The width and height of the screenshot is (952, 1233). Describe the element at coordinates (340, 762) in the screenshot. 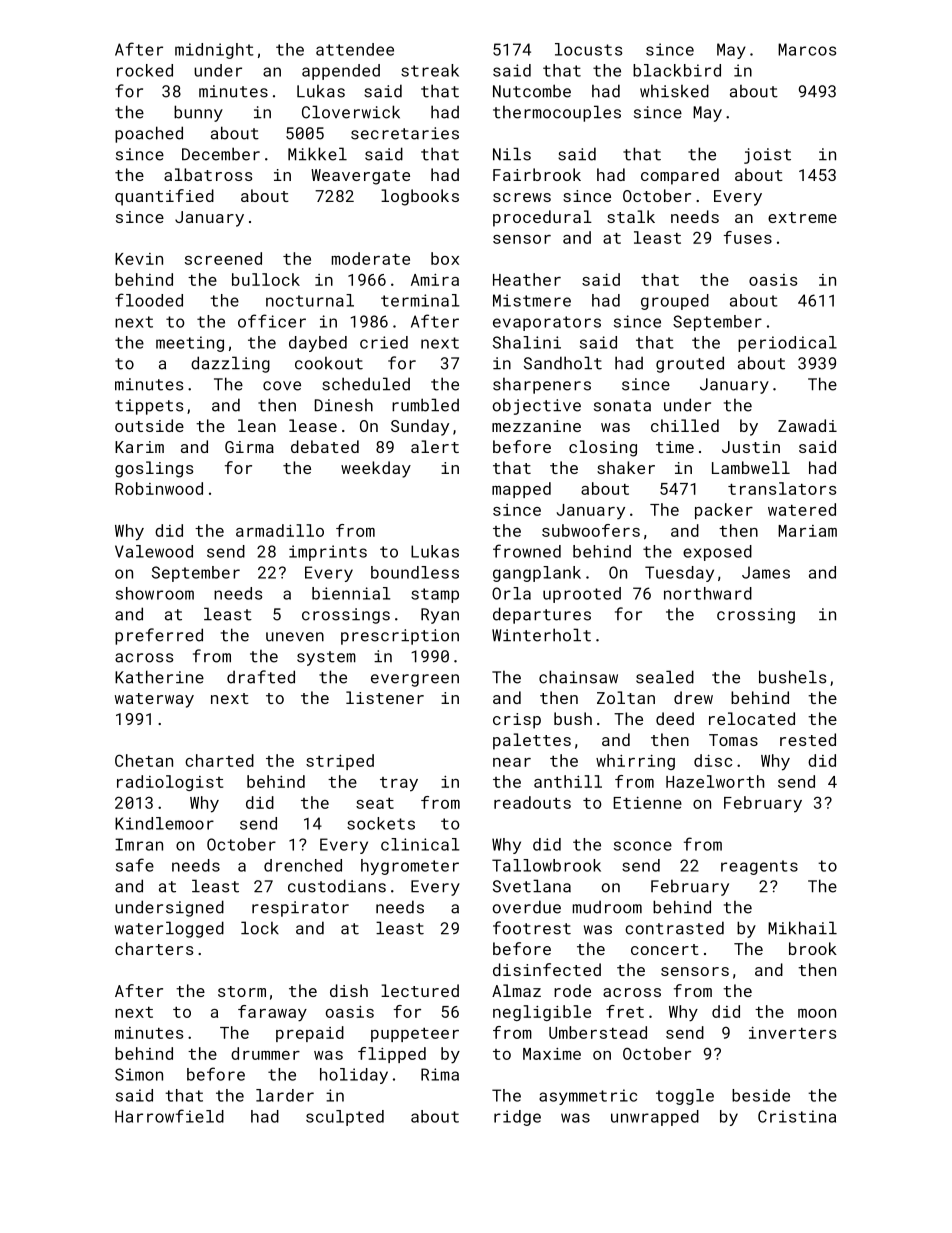

I see `striped` at that location.
